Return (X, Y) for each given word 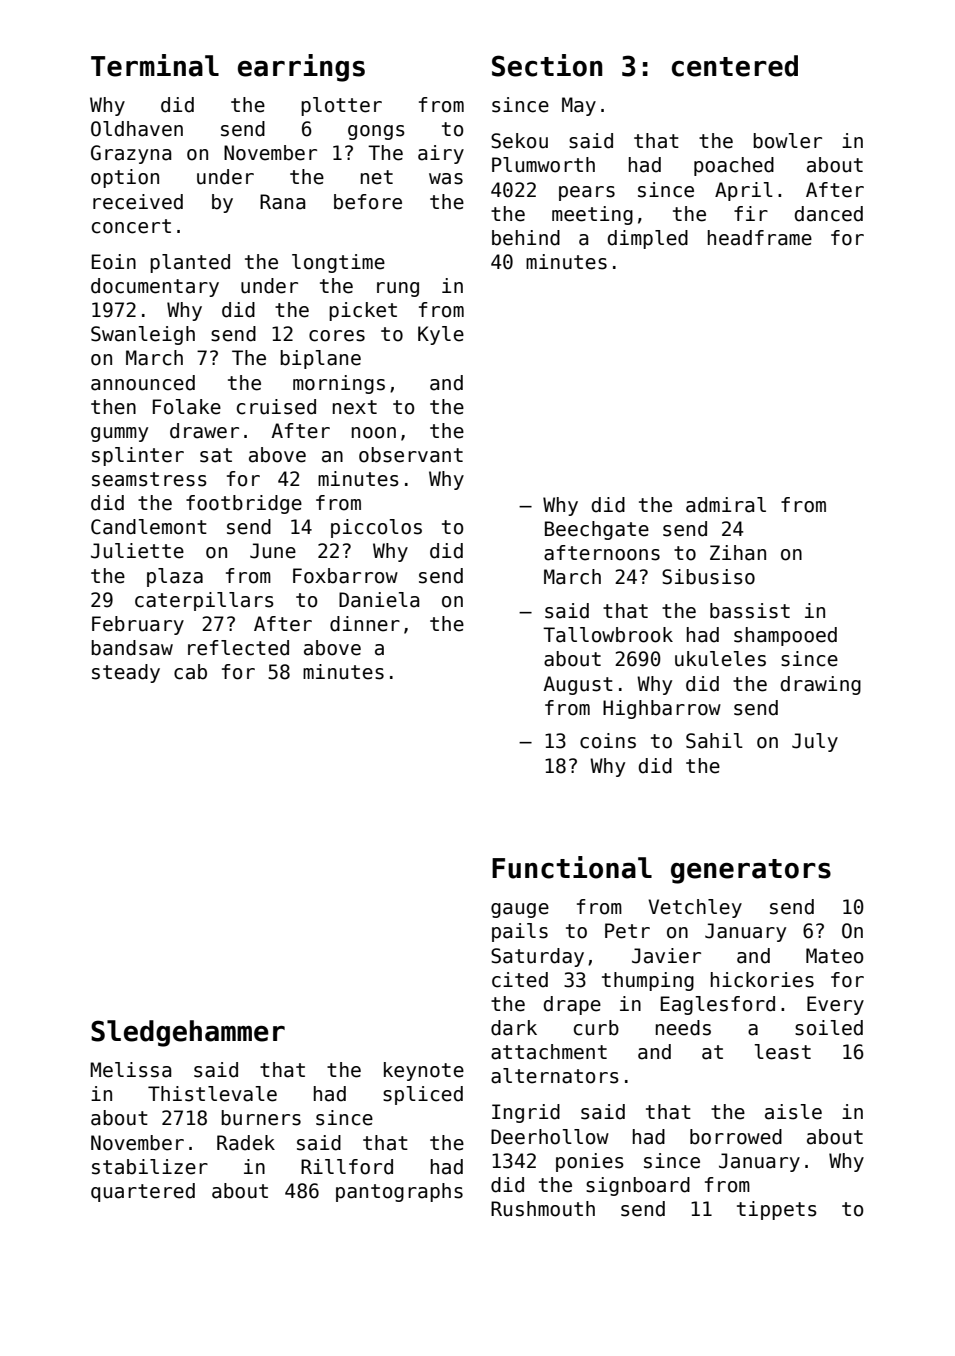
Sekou (519, 141)
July (815, 742)
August (578, 685)
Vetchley (695, 908)
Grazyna (131, 154)
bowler (787, 141)
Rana (282, 202)
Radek (246, 1143)
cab (190, 672)
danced (829, 214)
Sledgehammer (188, 1033)
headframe (760, 238)
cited (520, 980)
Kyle (441, 335)
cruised (276, 407)
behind (526, 238)
